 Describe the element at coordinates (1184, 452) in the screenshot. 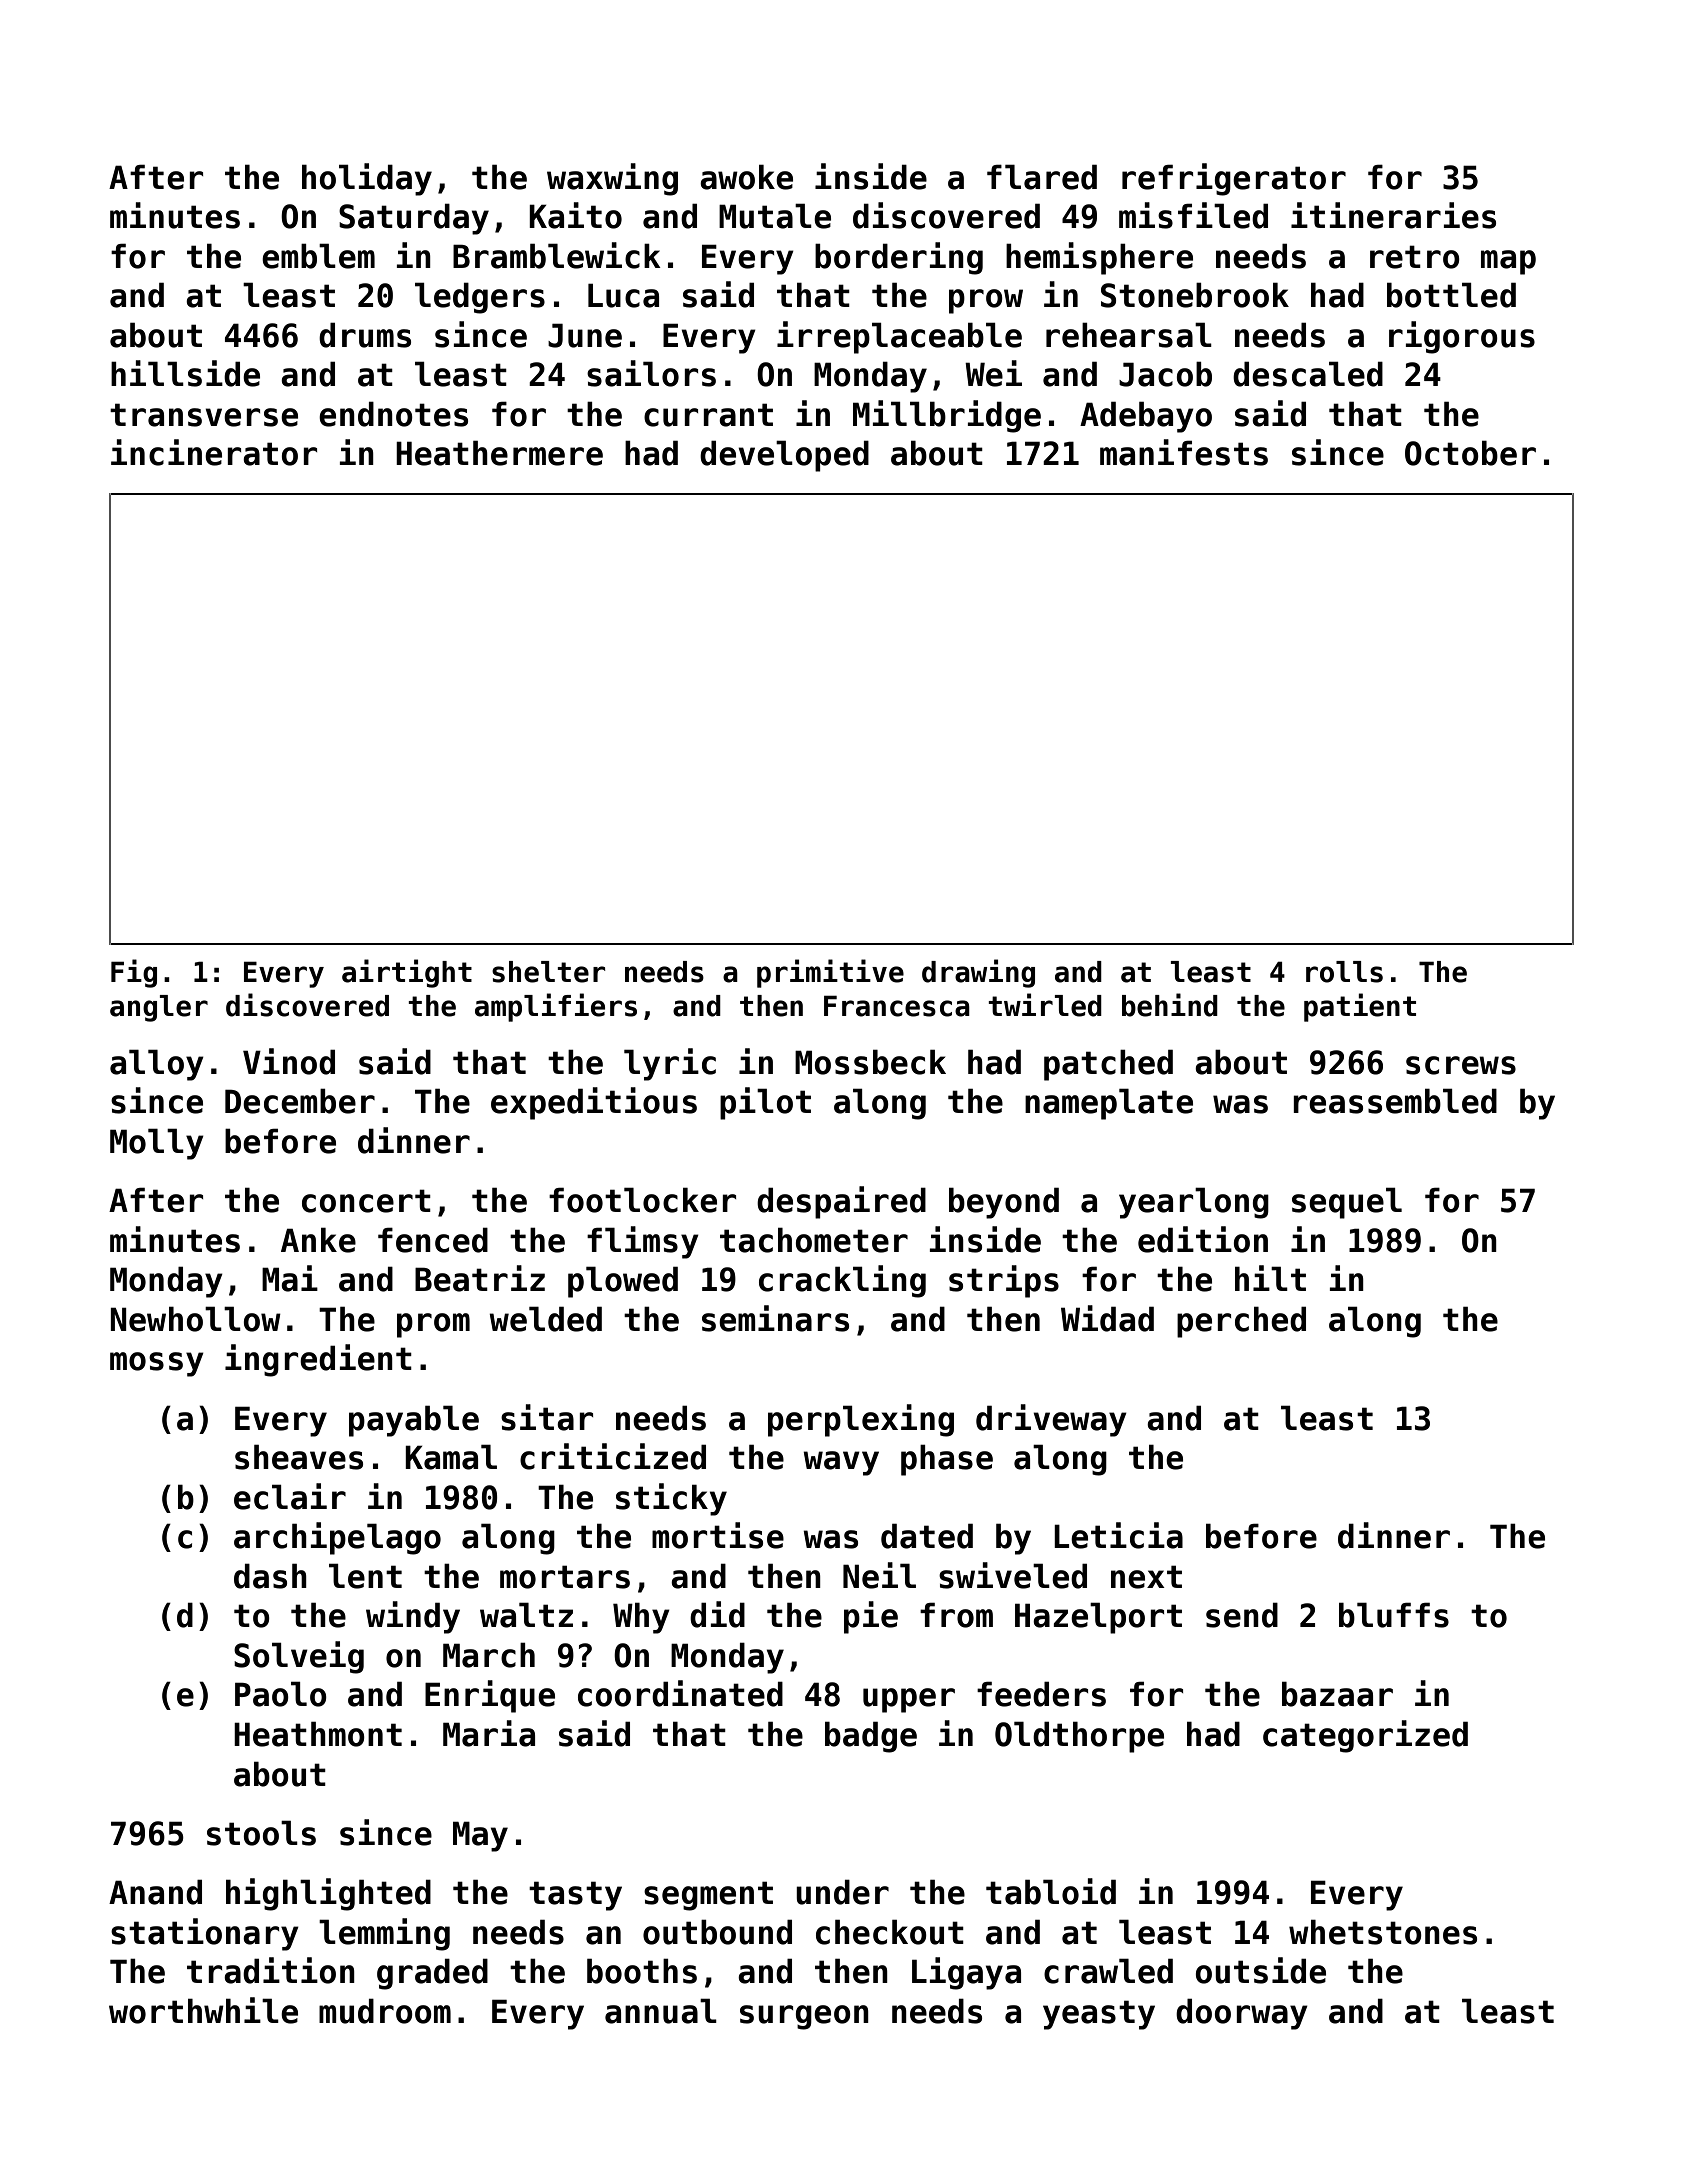

I see `manifests` at that location.
